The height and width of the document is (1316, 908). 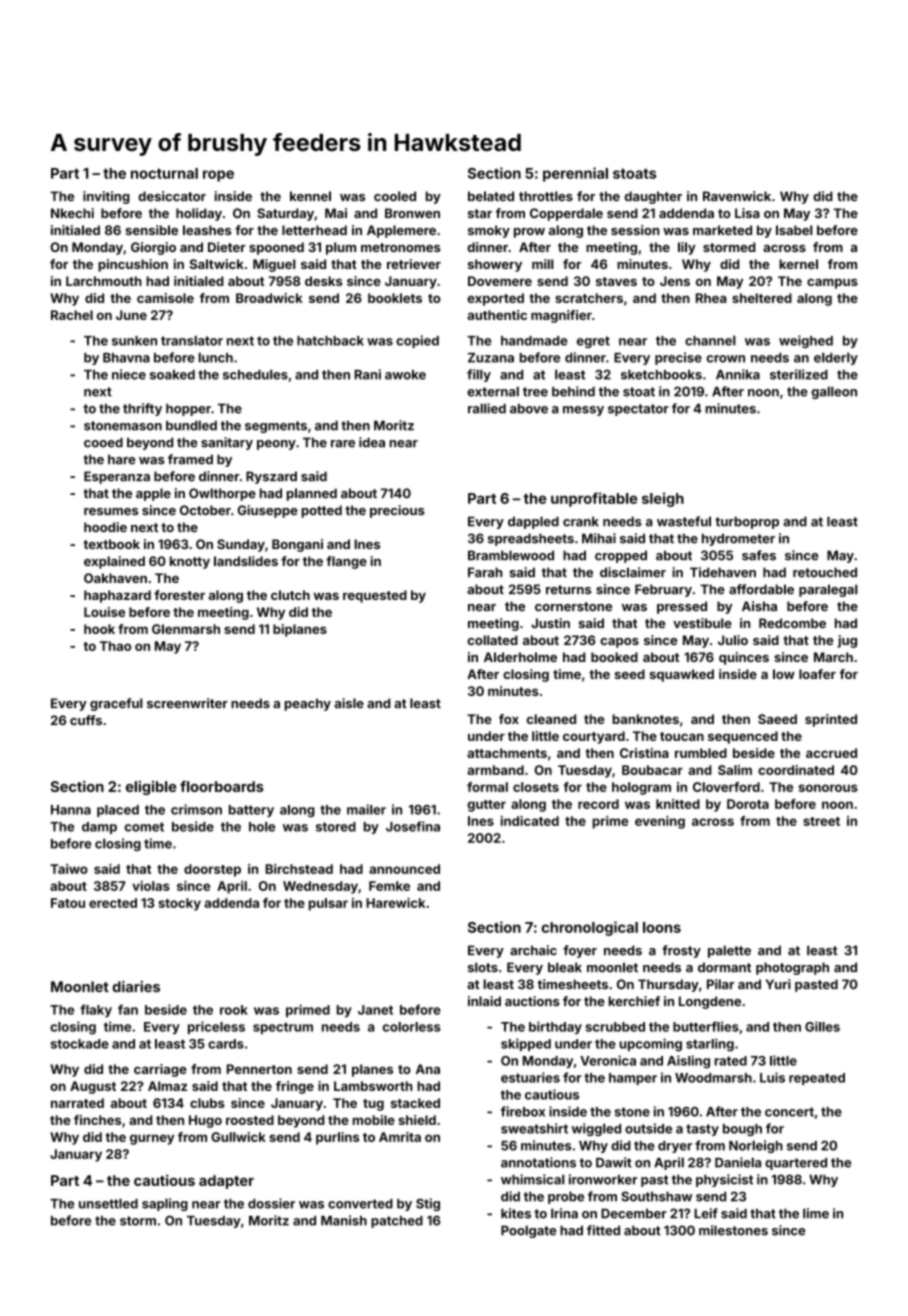 What do you see at coordinates (401, 247) in the document?
I see `metronomes` at bounding box center [401, 247].
